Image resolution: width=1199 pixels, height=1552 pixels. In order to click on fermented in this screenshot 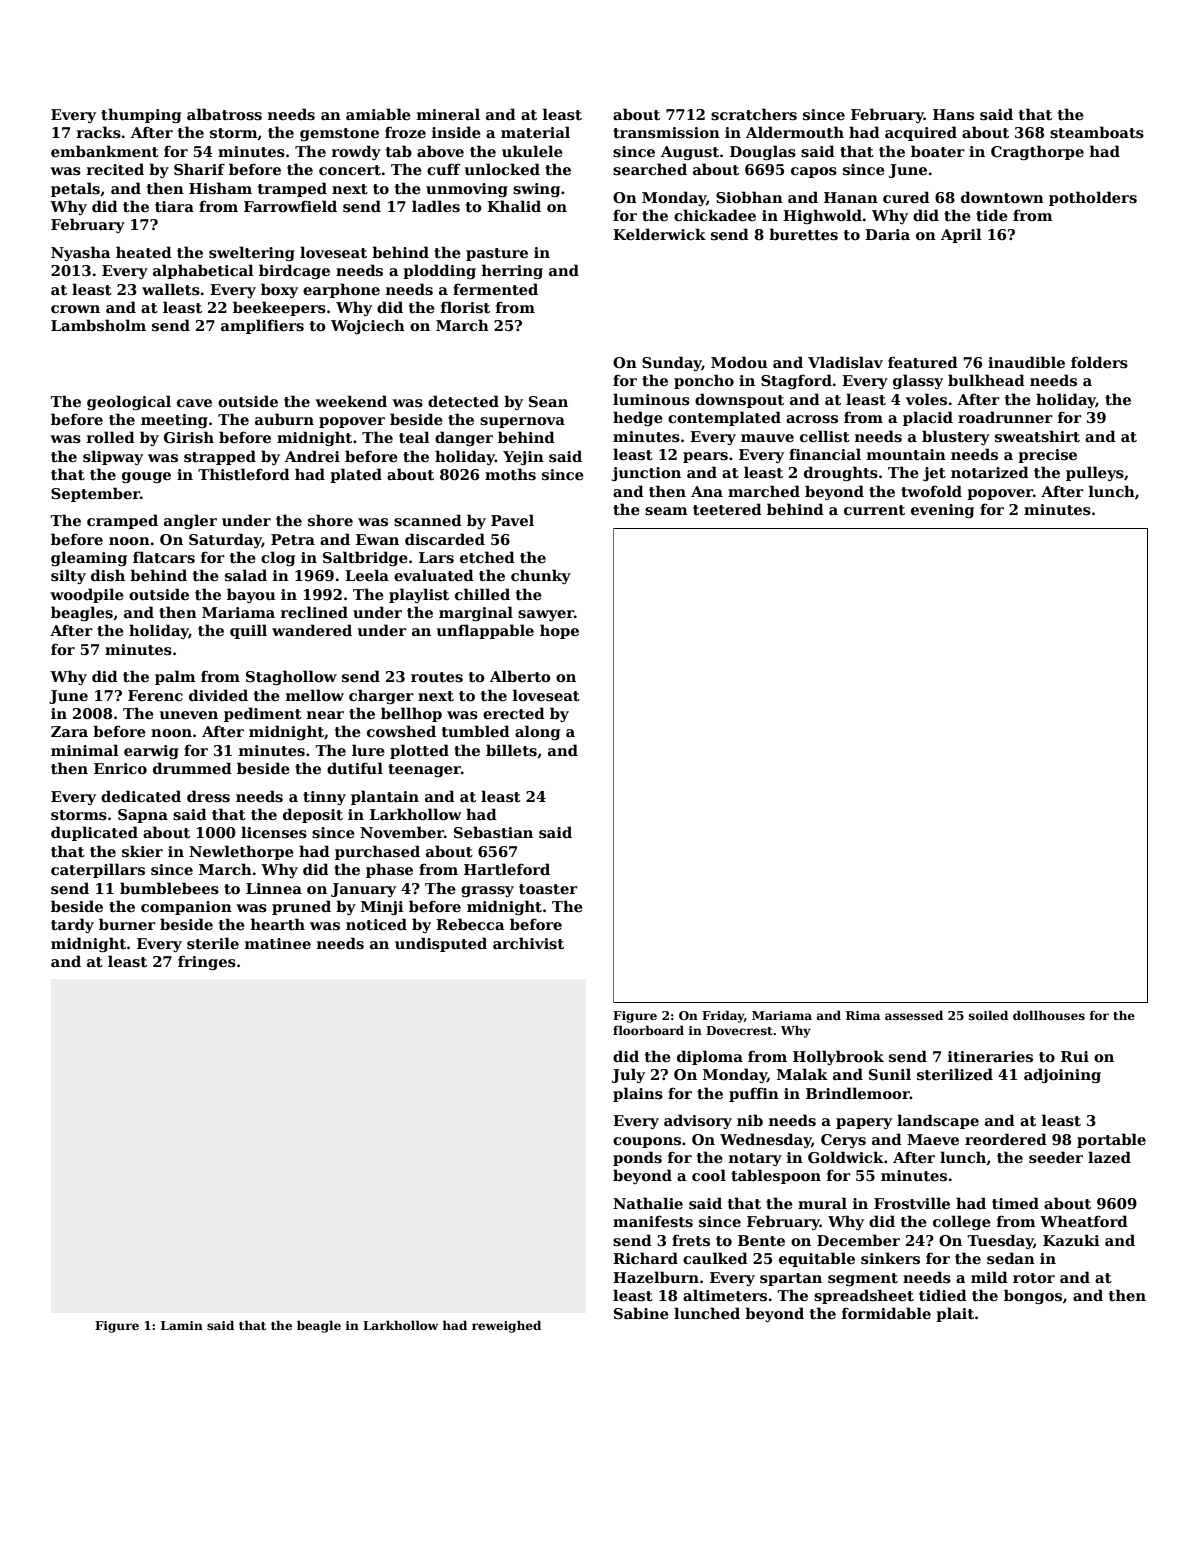, I will do `click(495, 289)`.
